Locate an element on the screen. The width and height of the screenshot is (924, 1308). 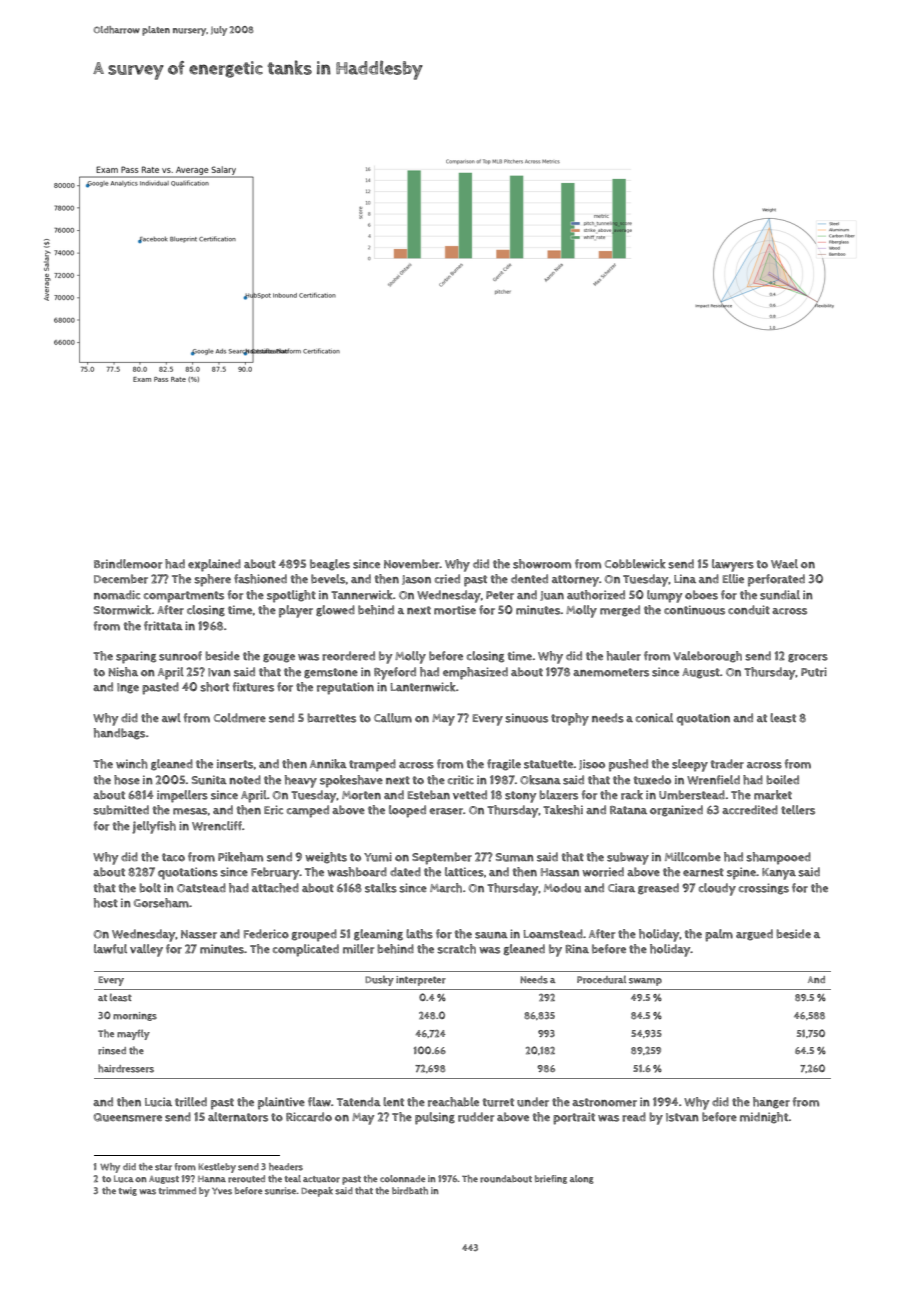
fragile is located at coordinates (504, 765).
